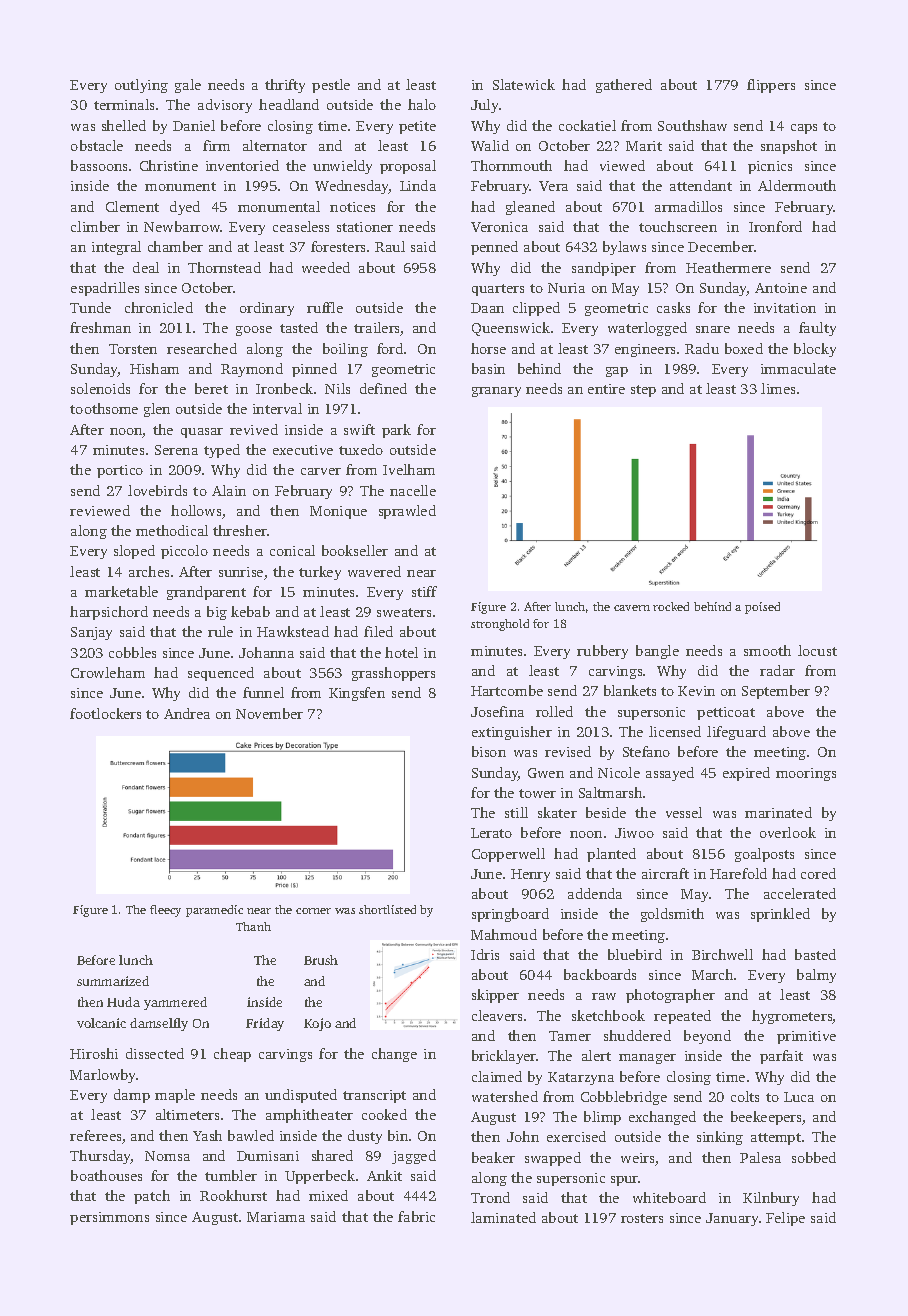  Describe the element at coordinates (424, 591) in the document. I see `stiff` at that location.
